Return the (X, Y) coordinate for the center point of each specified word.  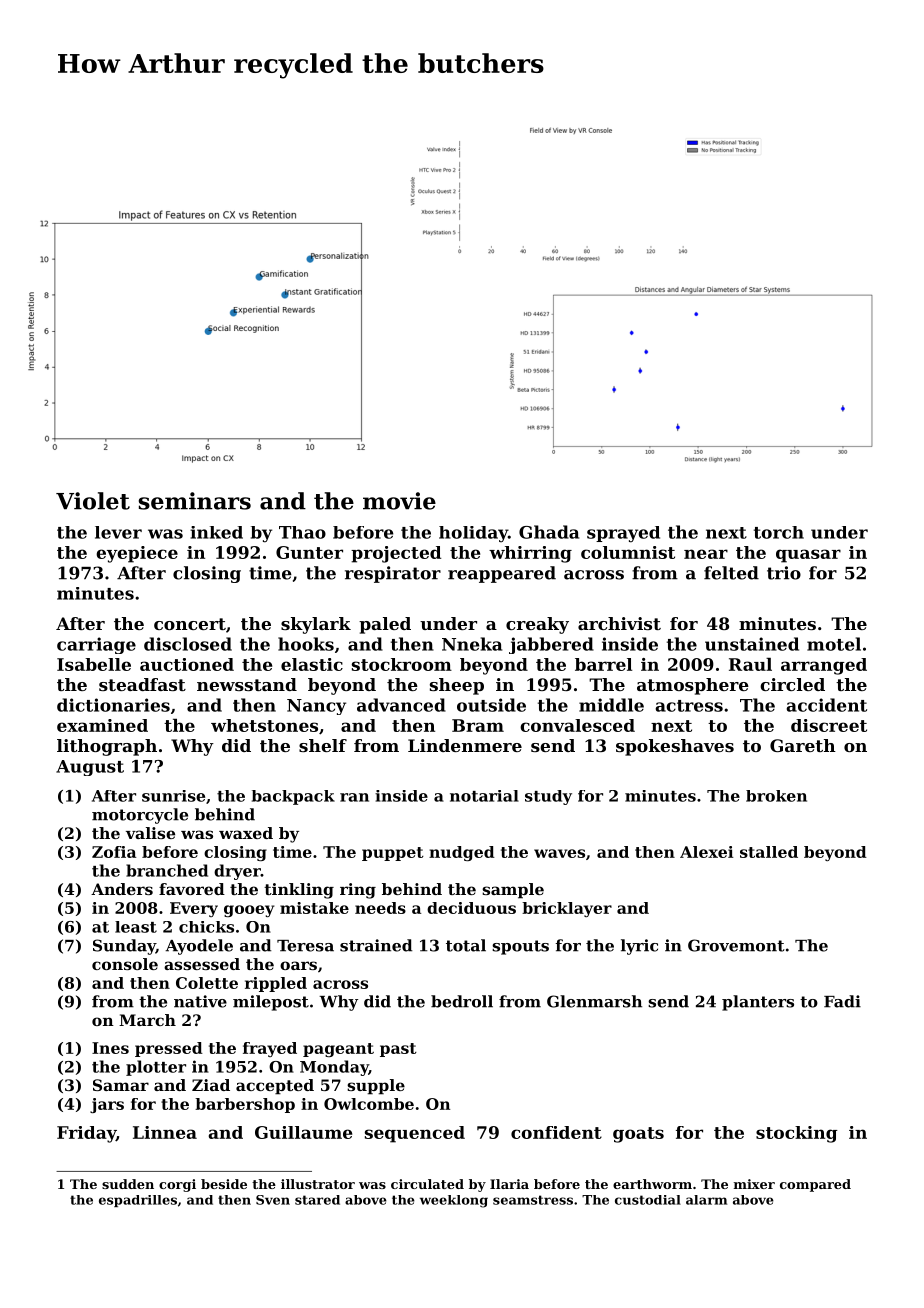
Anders (122, 889)
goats (638, 1135)
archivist (619, 623)
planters (758, 1003)
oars (298, 965)
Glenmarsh (594, 1001)
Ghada (549, 532)
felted (731, 573)
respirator (393, 574)
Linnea (165, 1132)
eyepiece (137, 554)
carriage (96, 645)
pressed (169, 1049)
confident (556, 1132)
